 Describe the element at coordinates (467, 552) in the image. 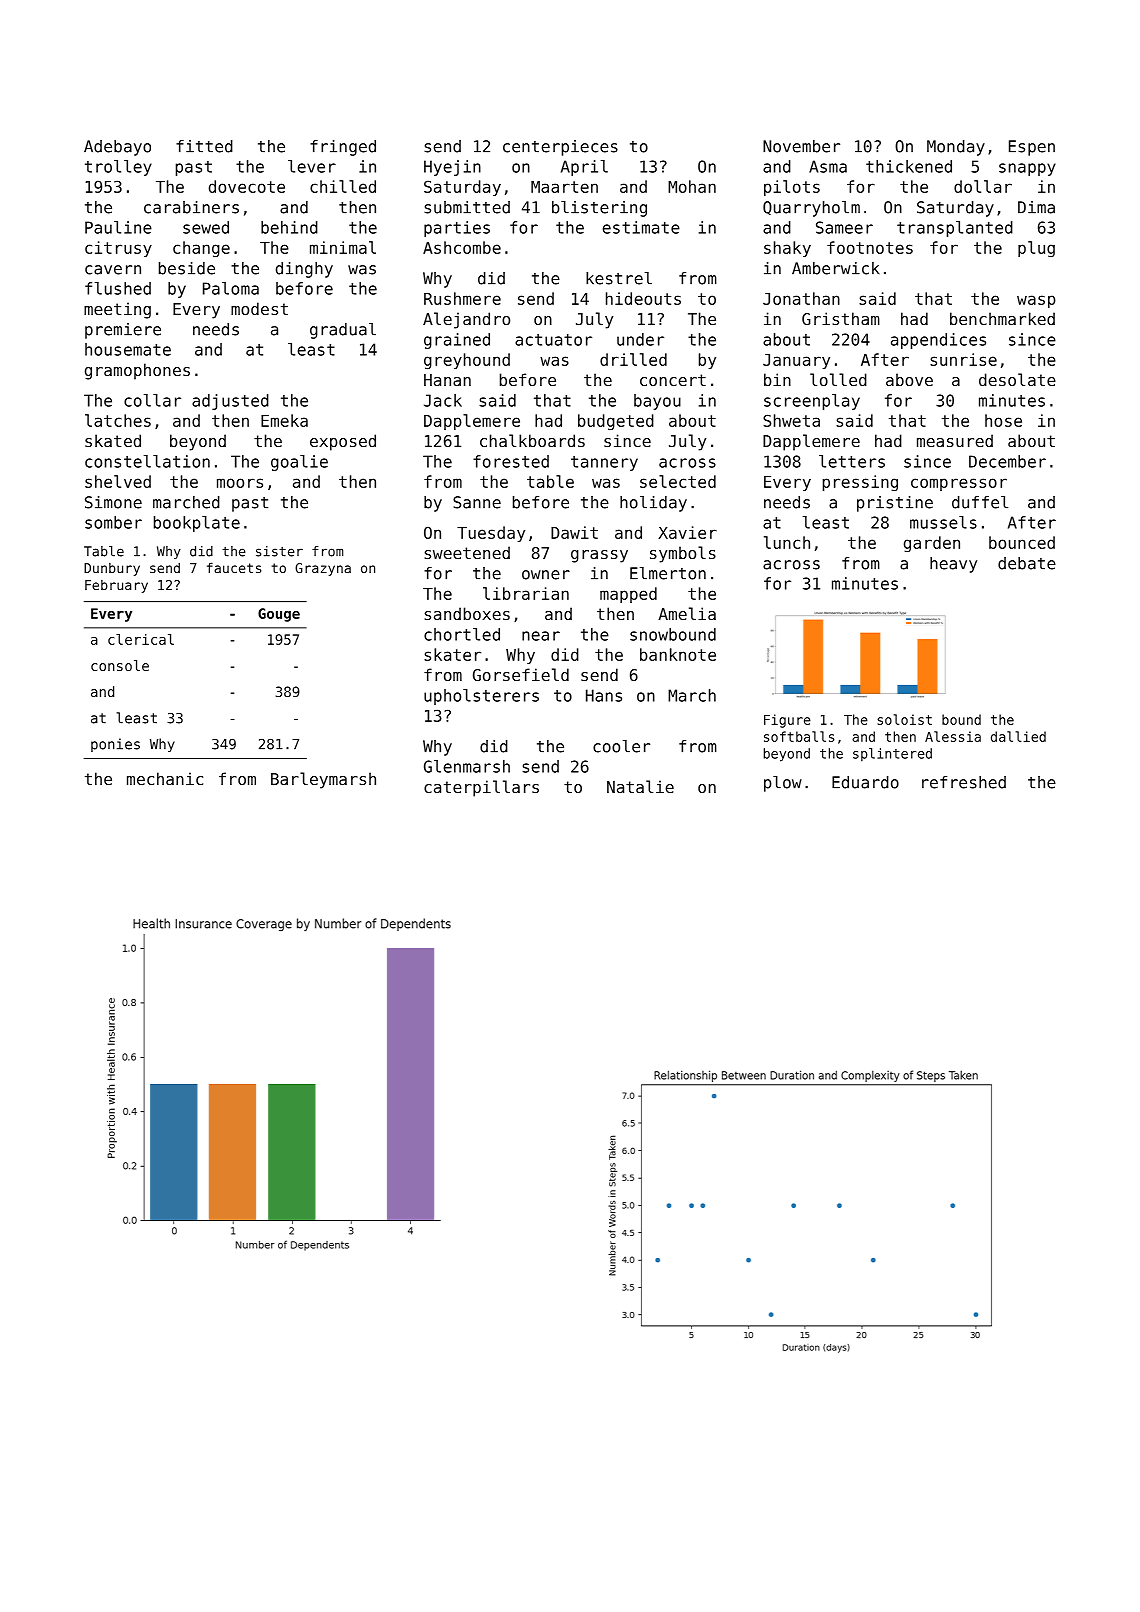

I see `sweetened` at that location.
